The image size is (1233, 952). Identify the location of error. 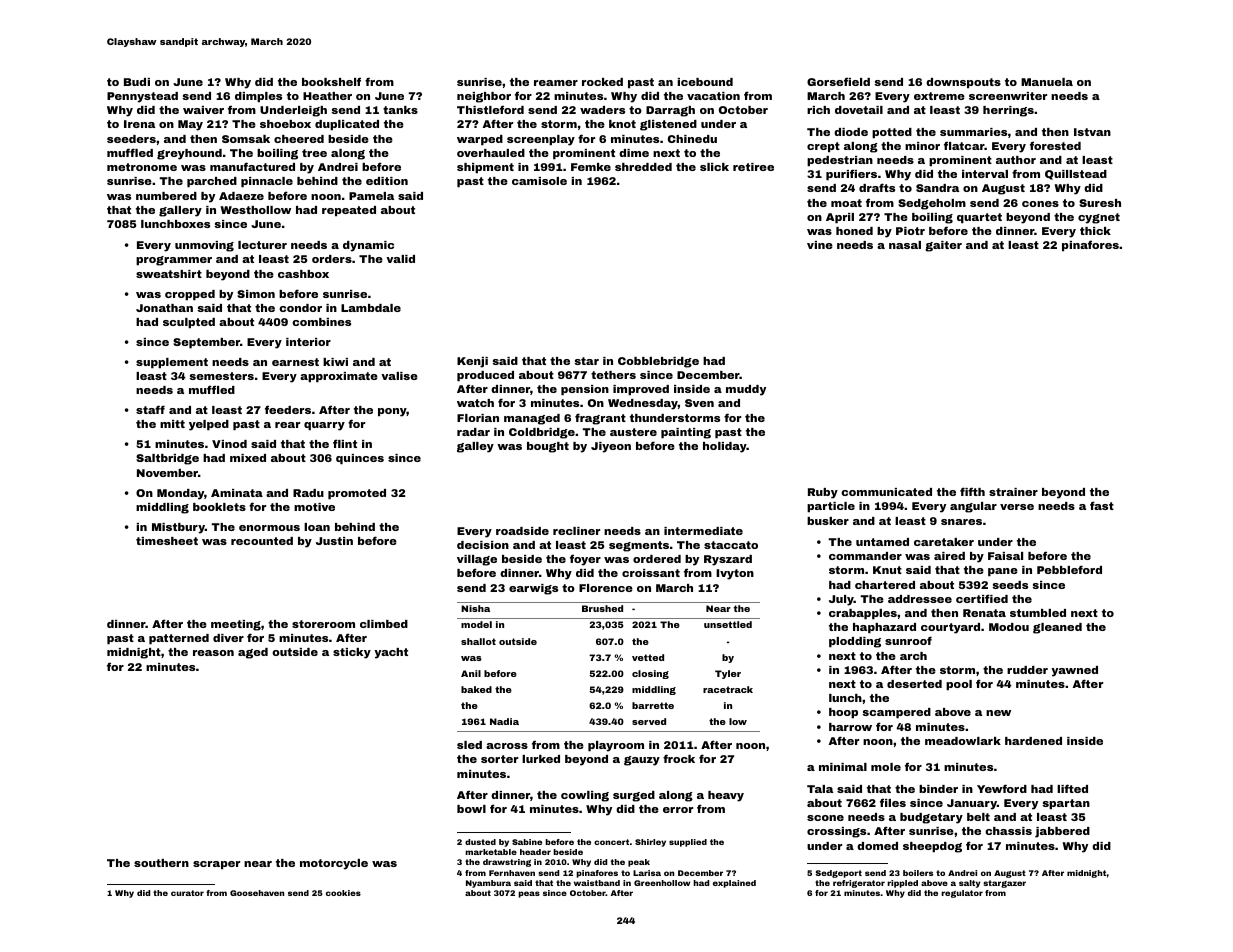
(678, 810).
